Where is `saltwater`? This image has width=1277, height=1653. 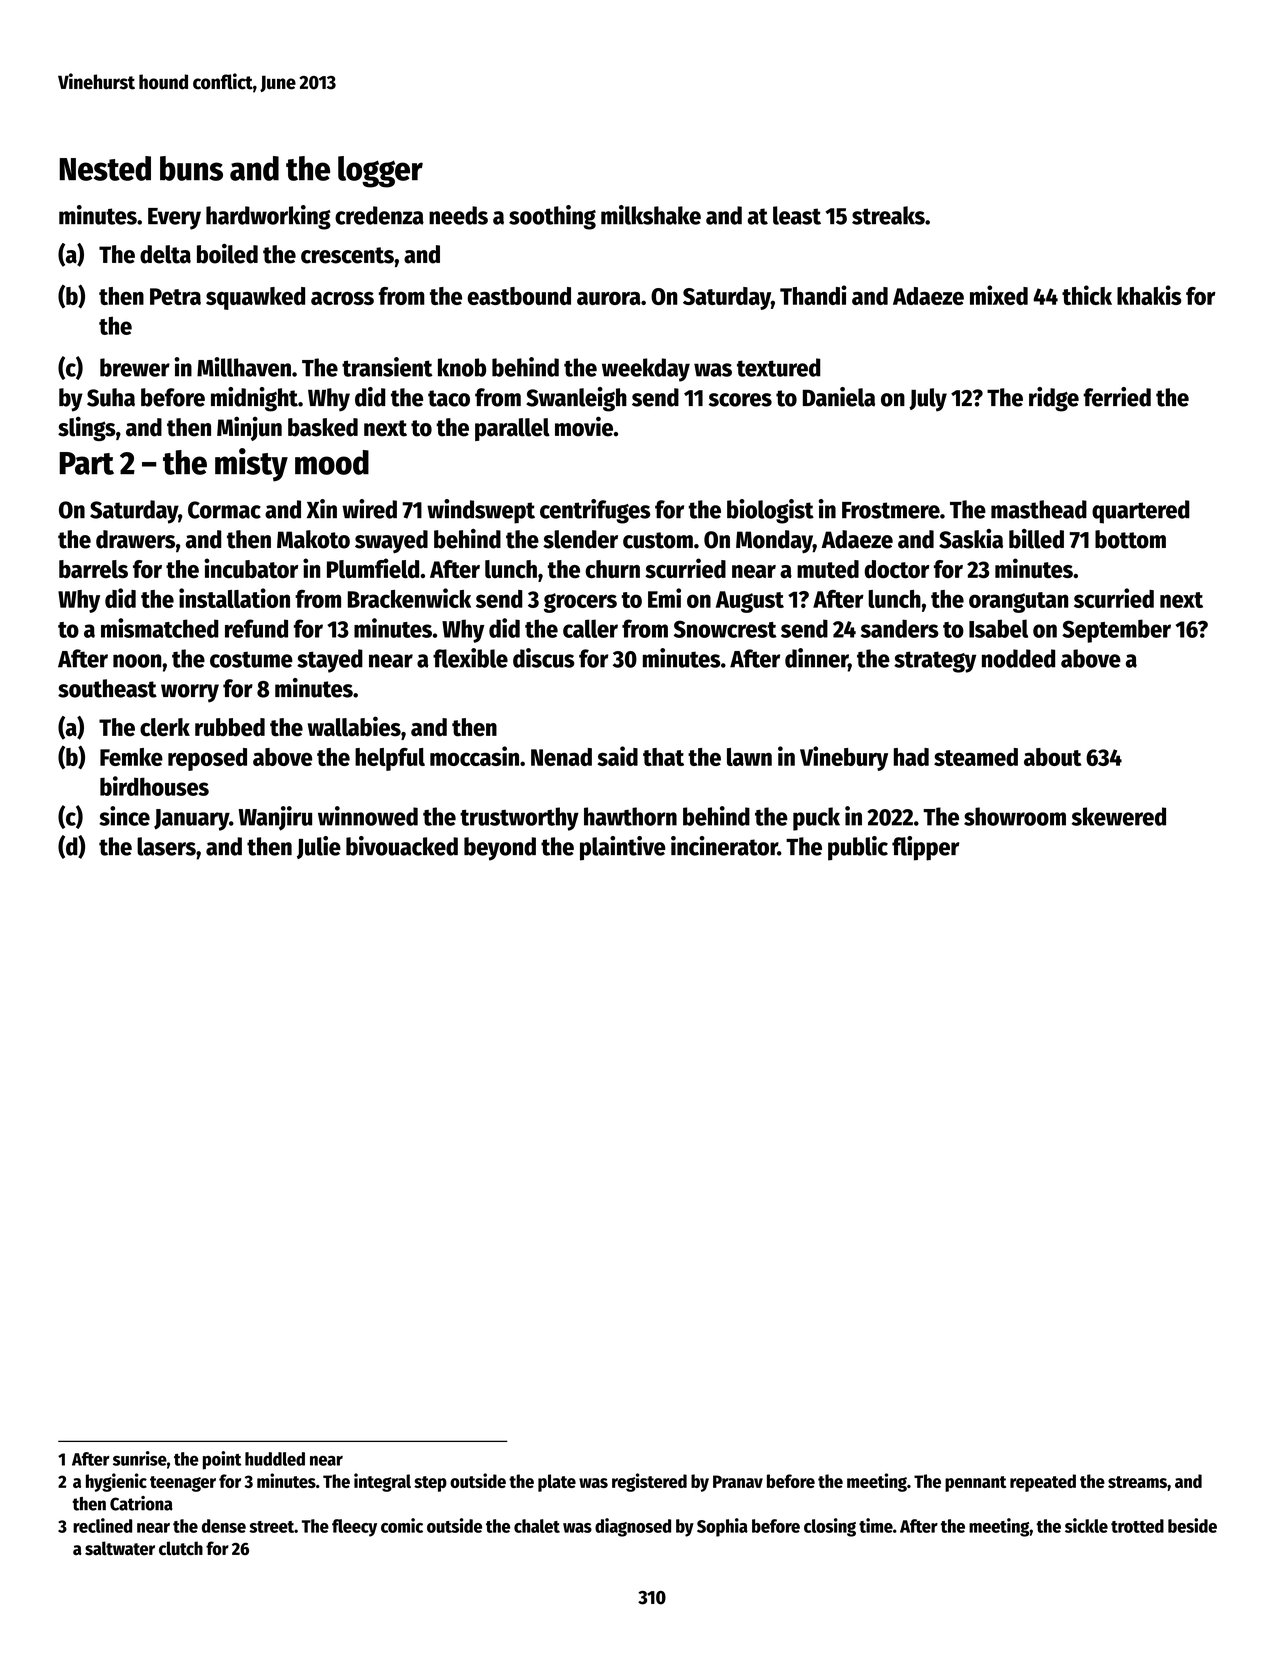
saltwater is located at coordinates (120, 1548).
